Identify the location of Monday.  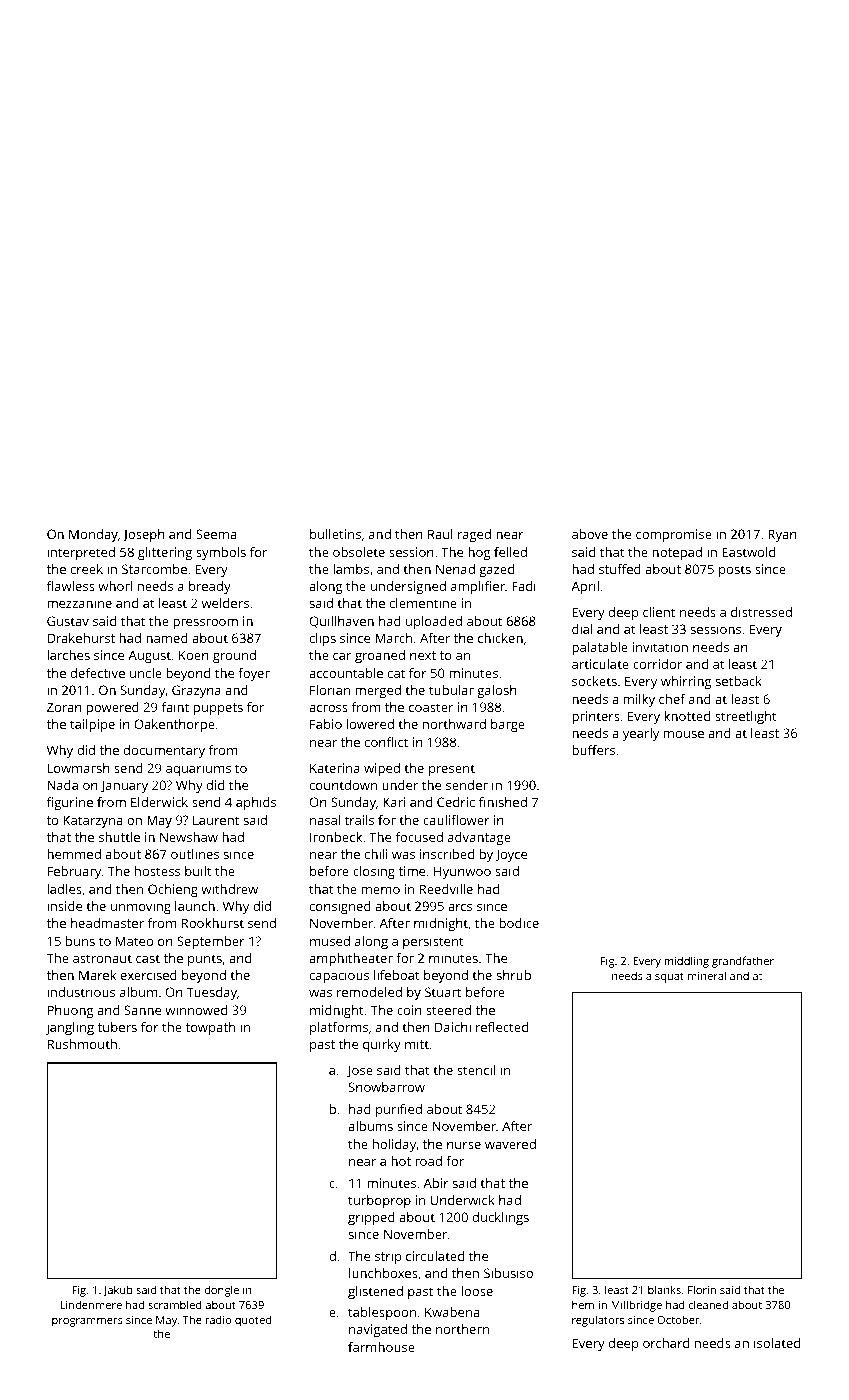
(93, 535).
